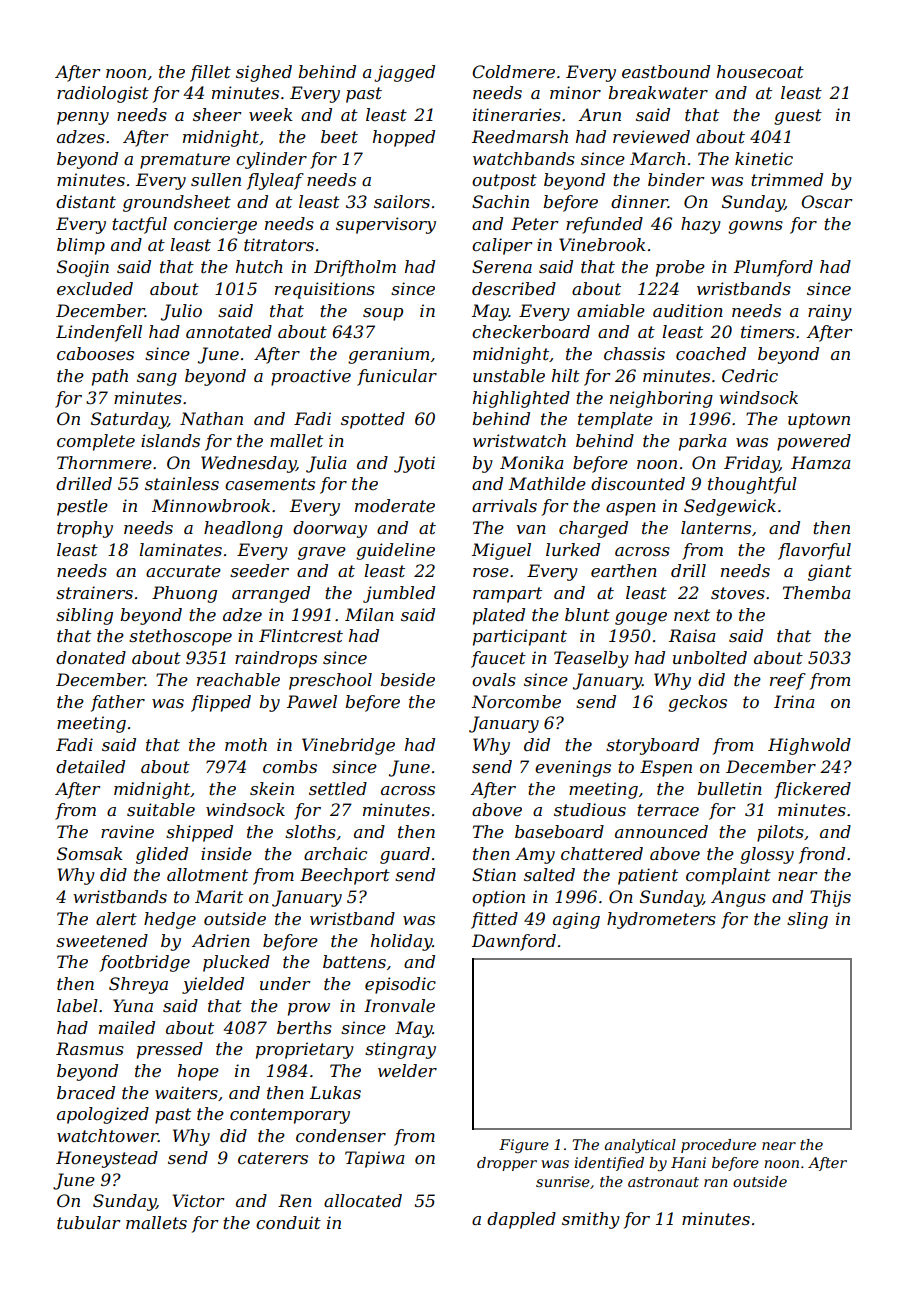 The height and width of the screenshot is (1316, 908). Describe the element at coordinates (103, 94) in the screenshot. I see `radiologist` at that location.
